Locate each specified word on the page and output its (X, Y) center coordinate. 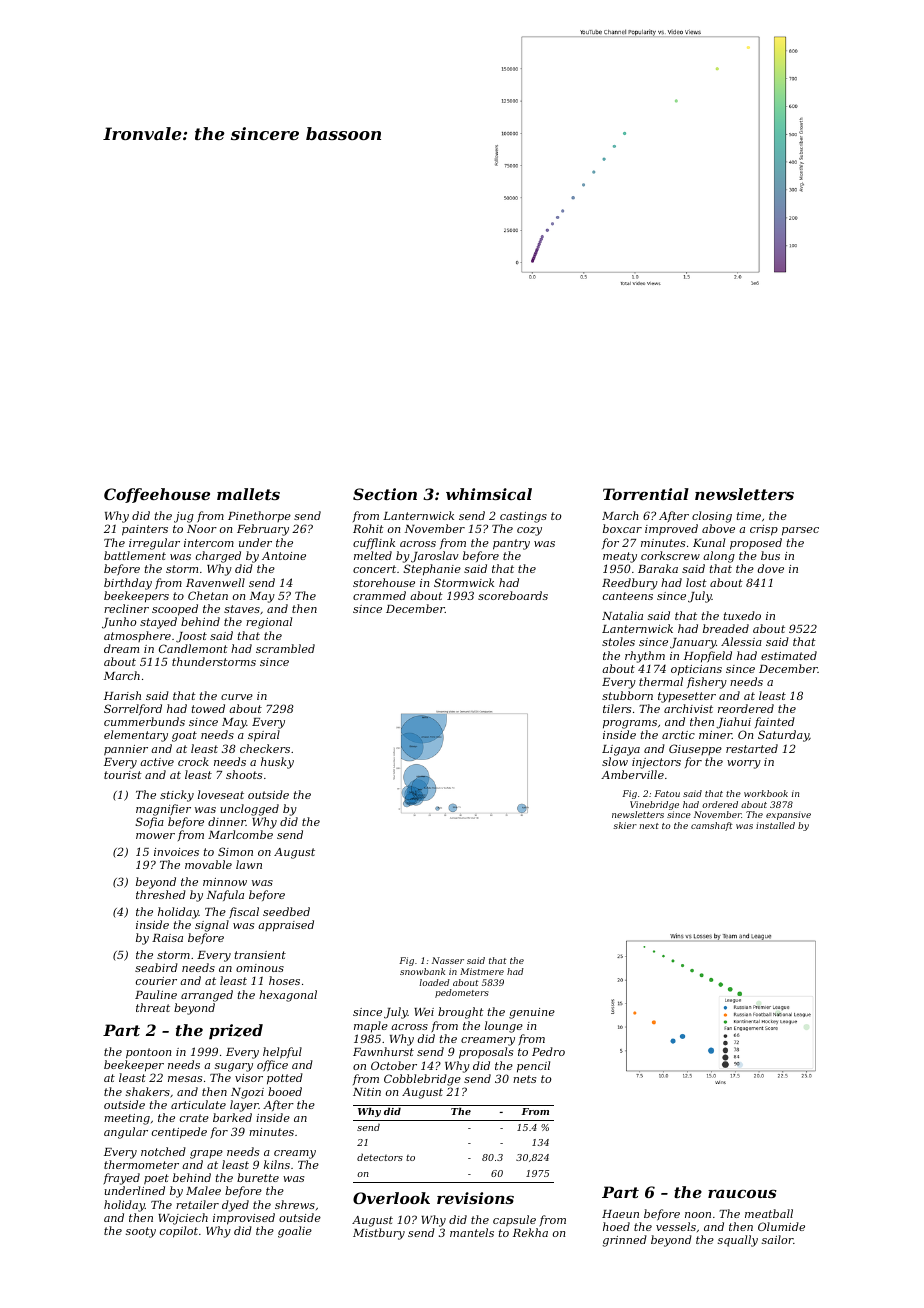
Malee (203, 1190)
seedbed (286, 911)
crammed (379, 595)
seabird (156, 967)
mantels (472, 1232)
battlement (135, 555)
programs (630, 724)
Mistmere (482, 971)
